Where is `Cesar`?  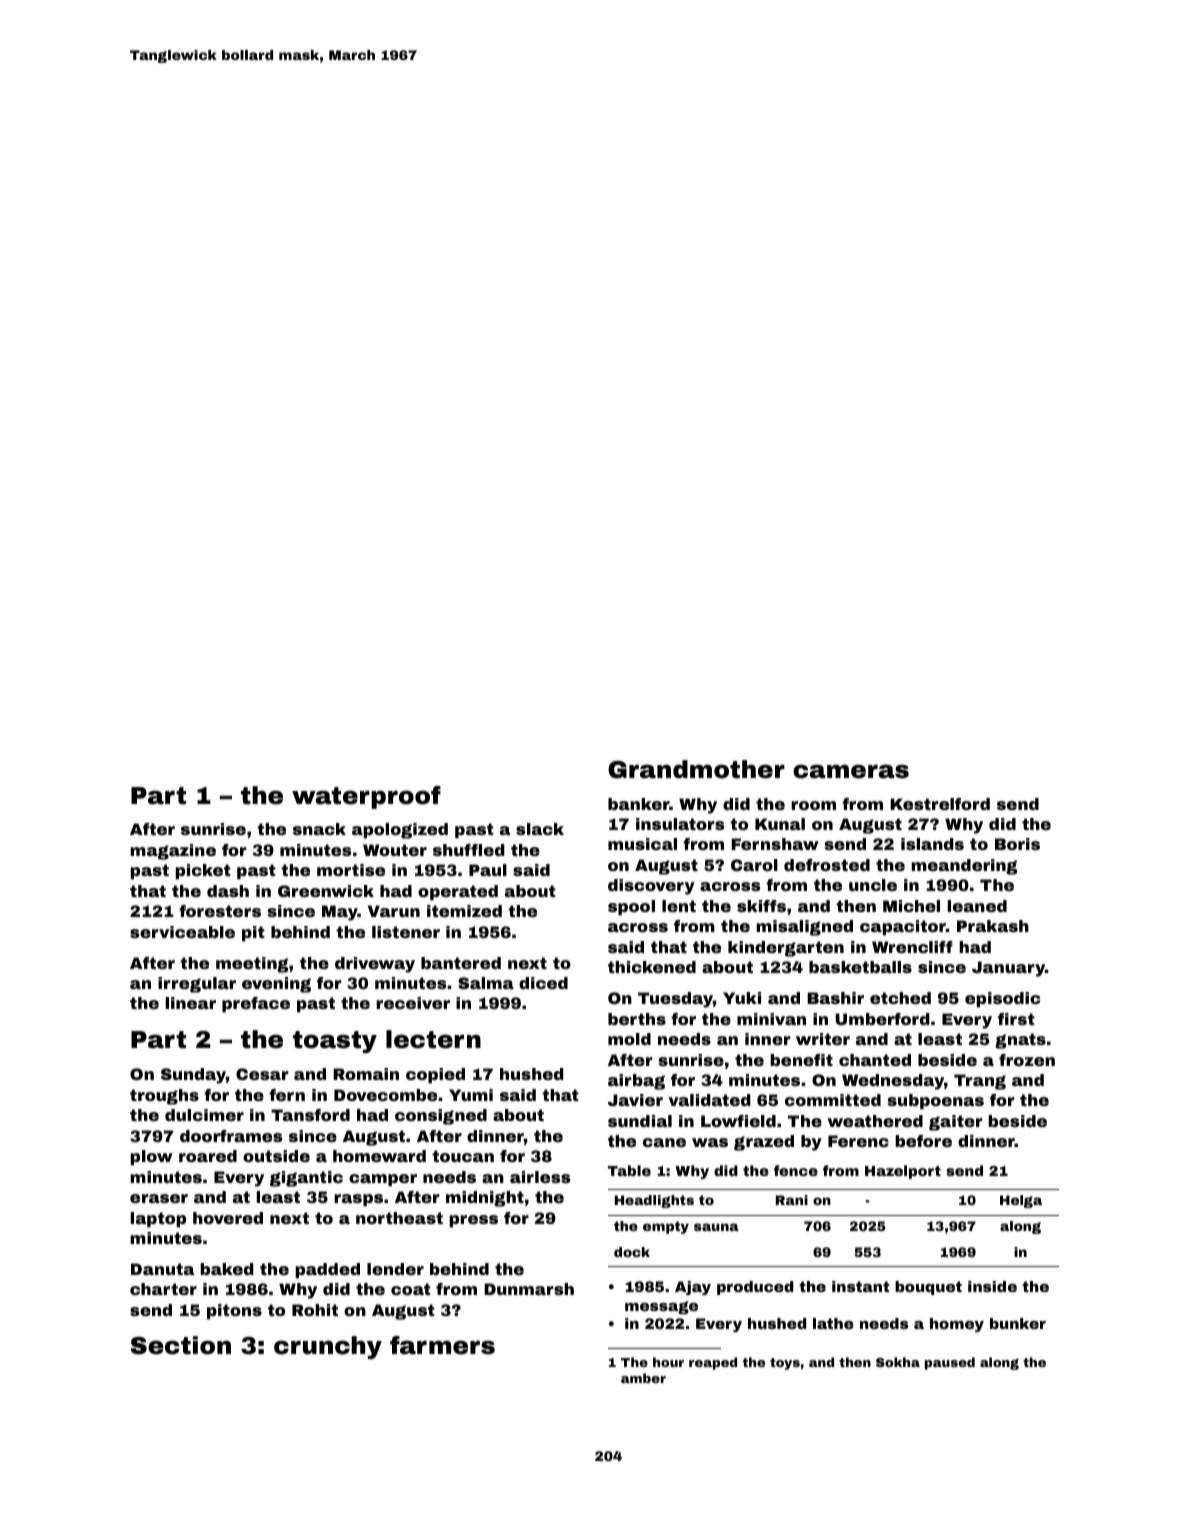 Cesar is located at coordinates (262, 1074).
